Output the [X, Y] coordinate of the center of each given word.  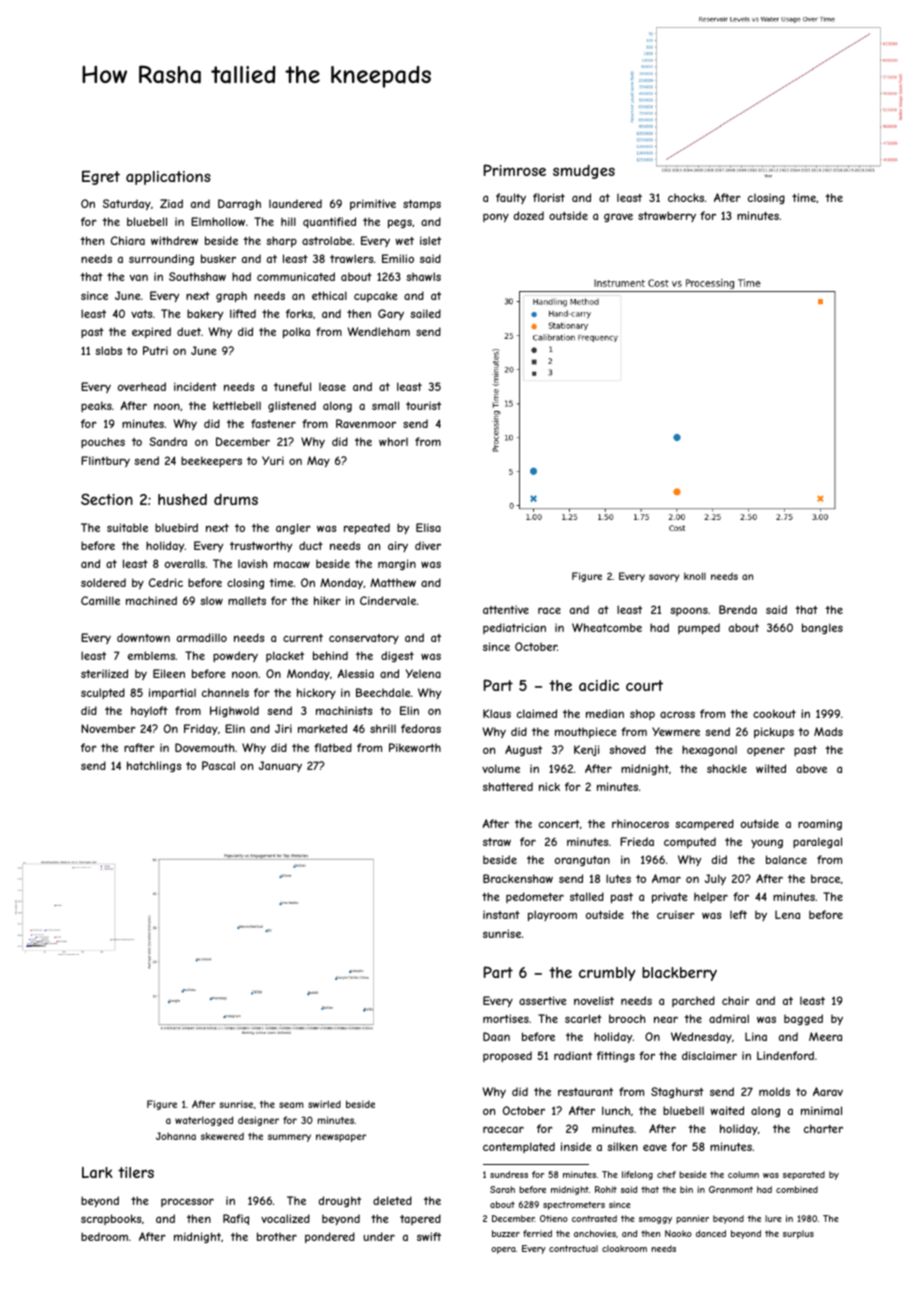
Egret [101, 177]
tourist [423, 405]
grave [618, 217]
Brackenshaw [518, 878]
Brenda [738, 609]
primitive [373, 204]
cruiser [676, 914]
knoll [695, 576]
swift [429, 1236]
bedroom [104, 1236]
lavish [252, 563]
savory [664, 578]
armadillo [202, 637]
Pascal [218, 765]
